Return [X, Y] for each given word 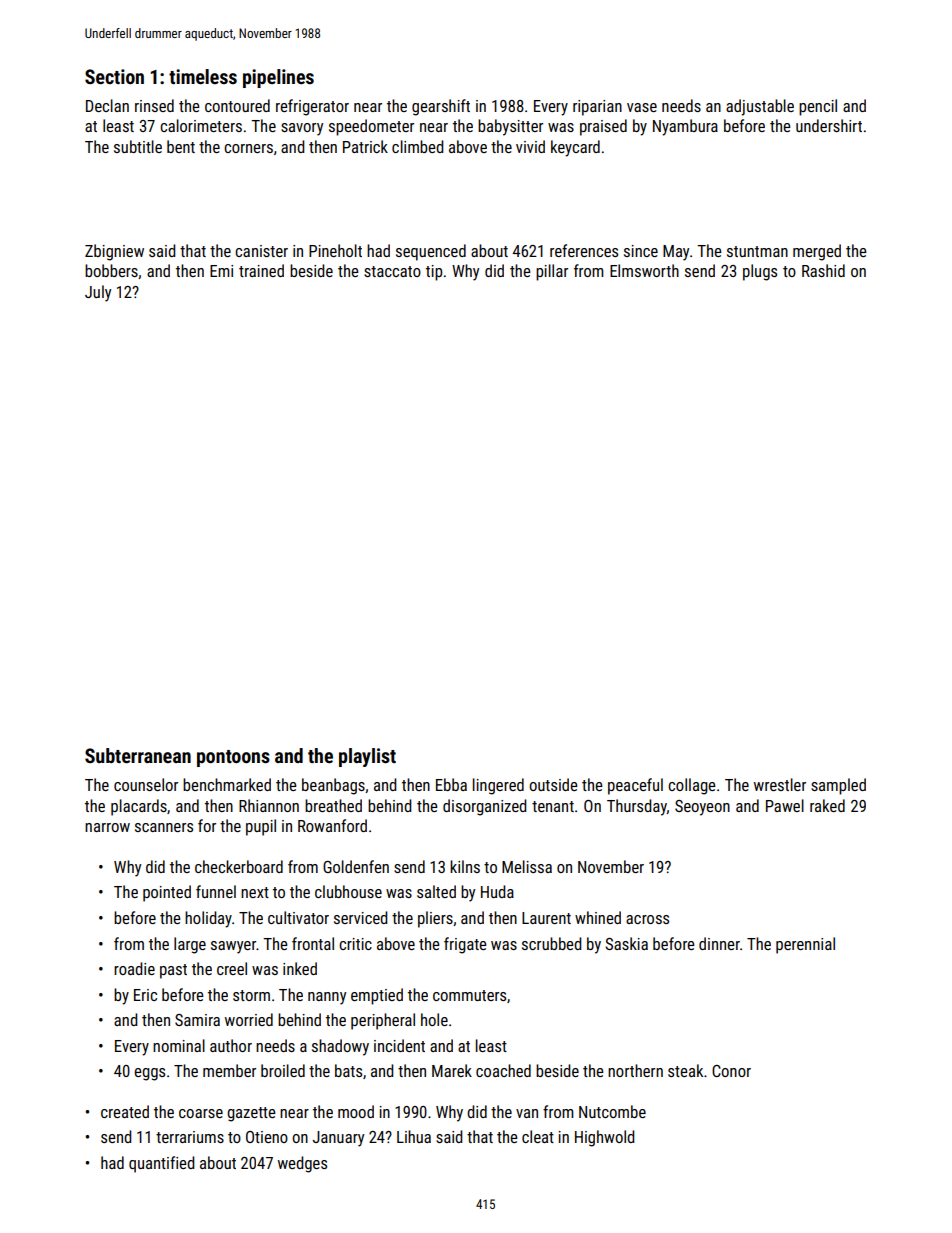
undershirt [829, 125]
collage [692, 786]
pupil [261, 827]
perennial [805, 945]
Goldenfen [356, 866]
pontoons [233, 758]
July [98, 293]
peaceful [635, 786]
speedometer [371, 127]
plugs [760, 272]
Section [114, 76]
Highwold [604, 1138]
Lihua [414, 1136]
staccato [392, 271]
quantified [161, 1164]
